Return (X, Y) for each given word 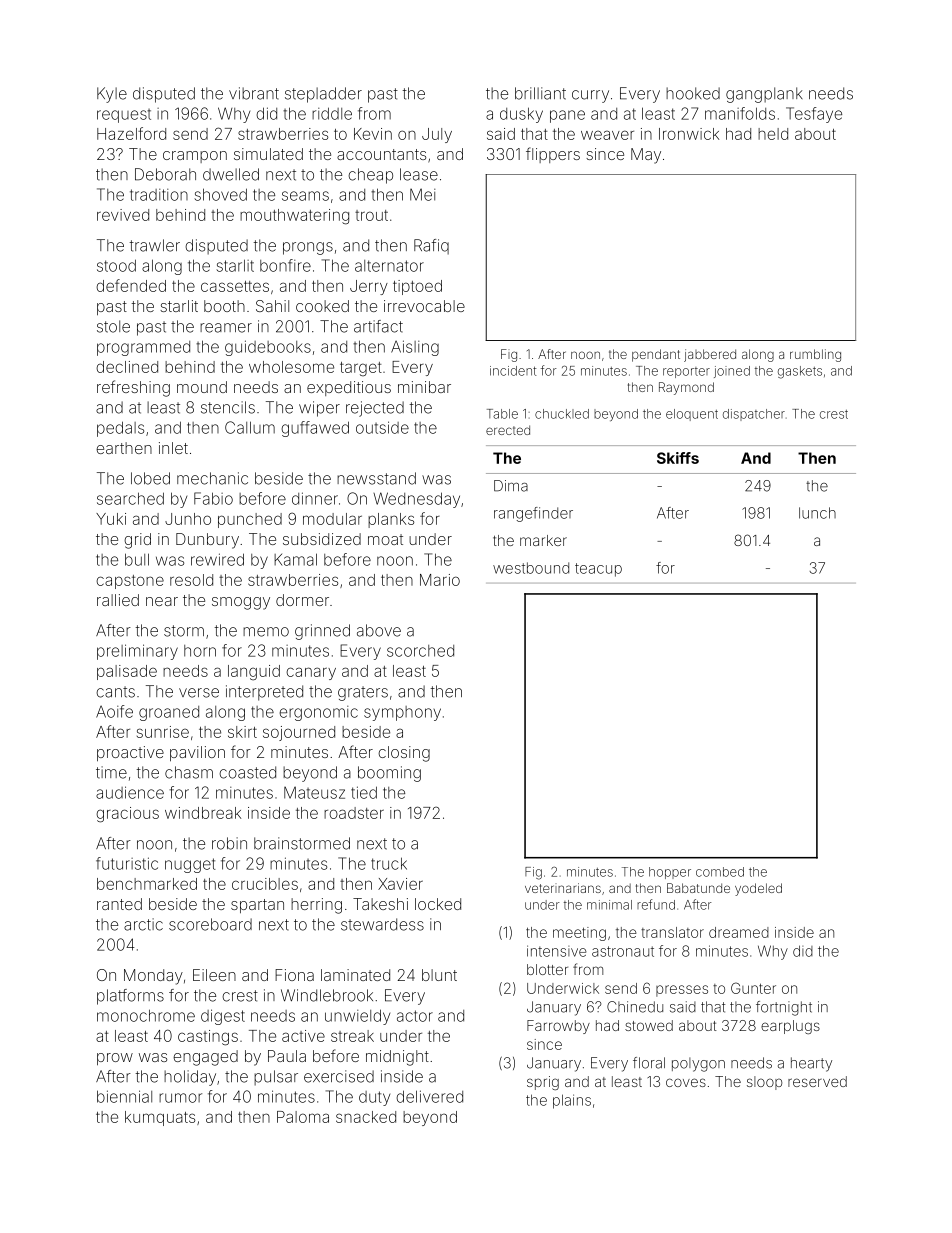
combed (720, 872)
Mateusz (314, 792)
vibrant (254, 93)
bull (137, 559)
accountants (381, 154)
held (773, 134)
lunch (817, 513)
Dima (511, 486)
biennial (124, 1096)
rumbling (815, 355)
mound (202, 387)
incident (513, 371)
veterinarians (563, 888)
